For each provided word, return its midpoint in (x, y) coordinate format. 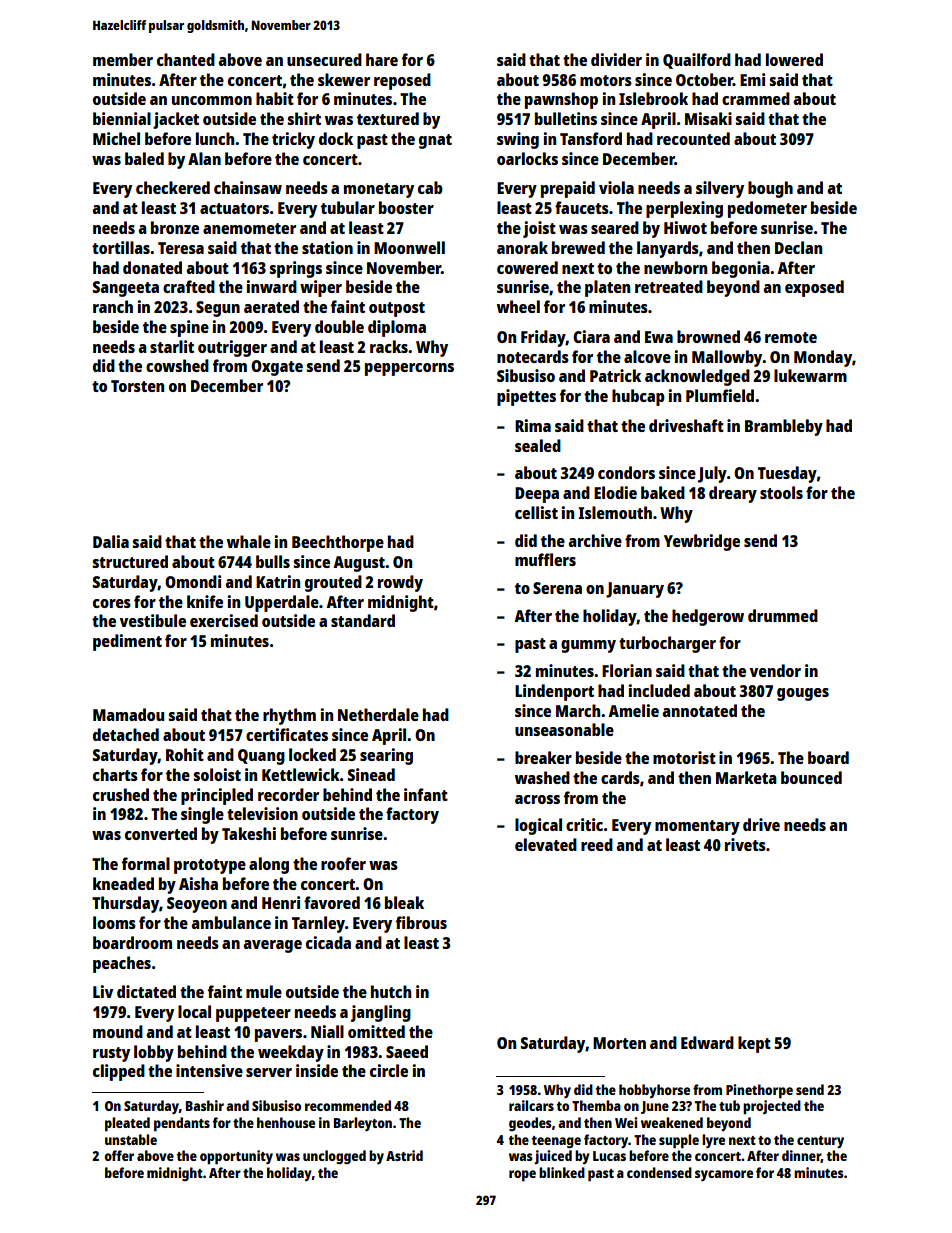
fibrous (421, 922)
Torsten (137, 386)
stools (781, 492)
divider (616, 59)
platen (607, 288)
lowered (794, 59)
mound (118, 1031)
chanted (186, 59)
